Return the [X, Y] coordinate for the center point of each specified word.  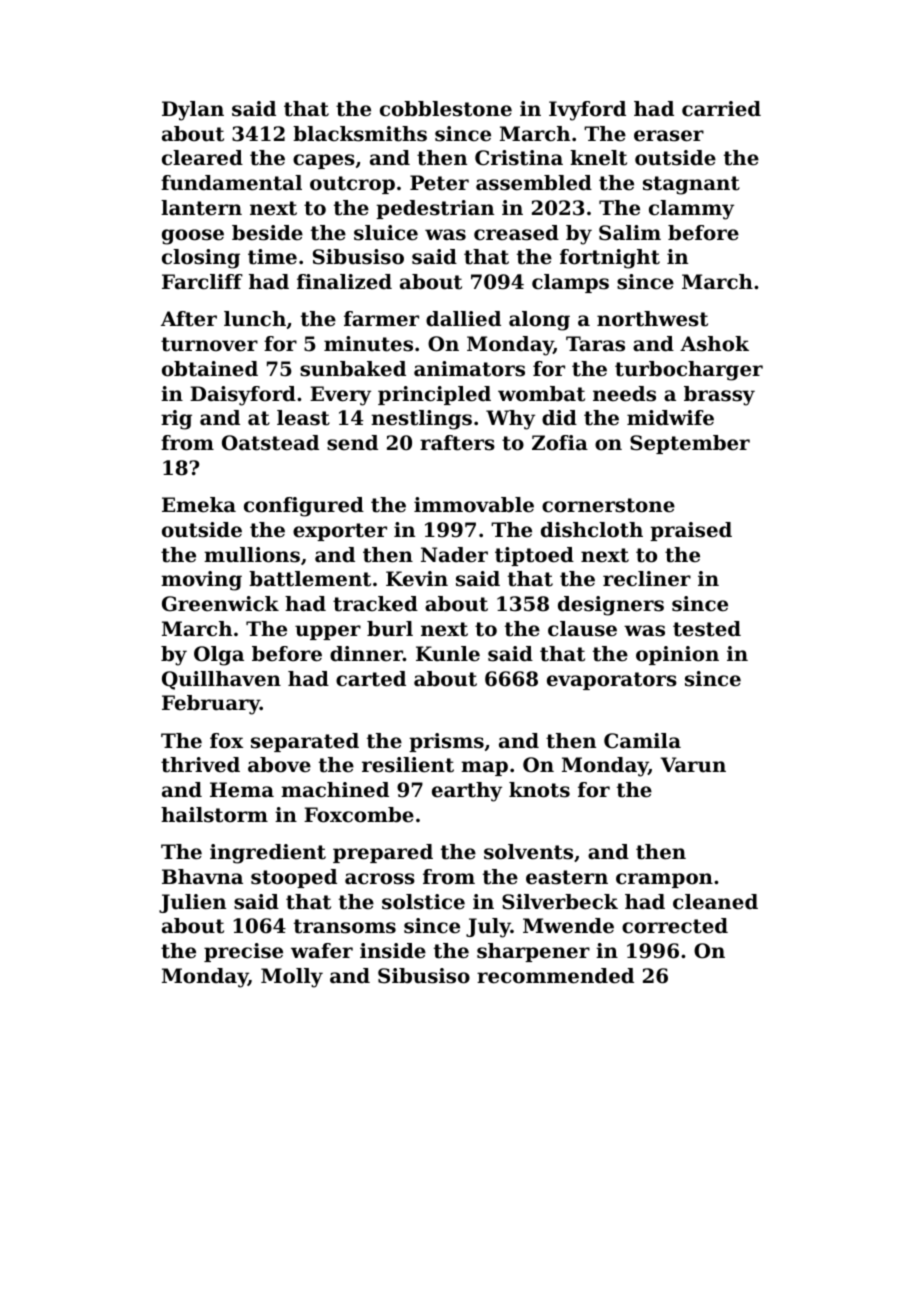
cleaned [715, 902]
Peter [439, 183]
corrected [675, 926]
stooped [294, 878]
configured [304, 507]
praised [691, 531]
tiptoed [534, 556]
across [380, 879]
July [488, 928]
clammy [691, 210]
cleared [202, 158]
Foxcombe [359, 815]
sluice [386, 233]
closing [201, 259]
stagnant [691, 185]
